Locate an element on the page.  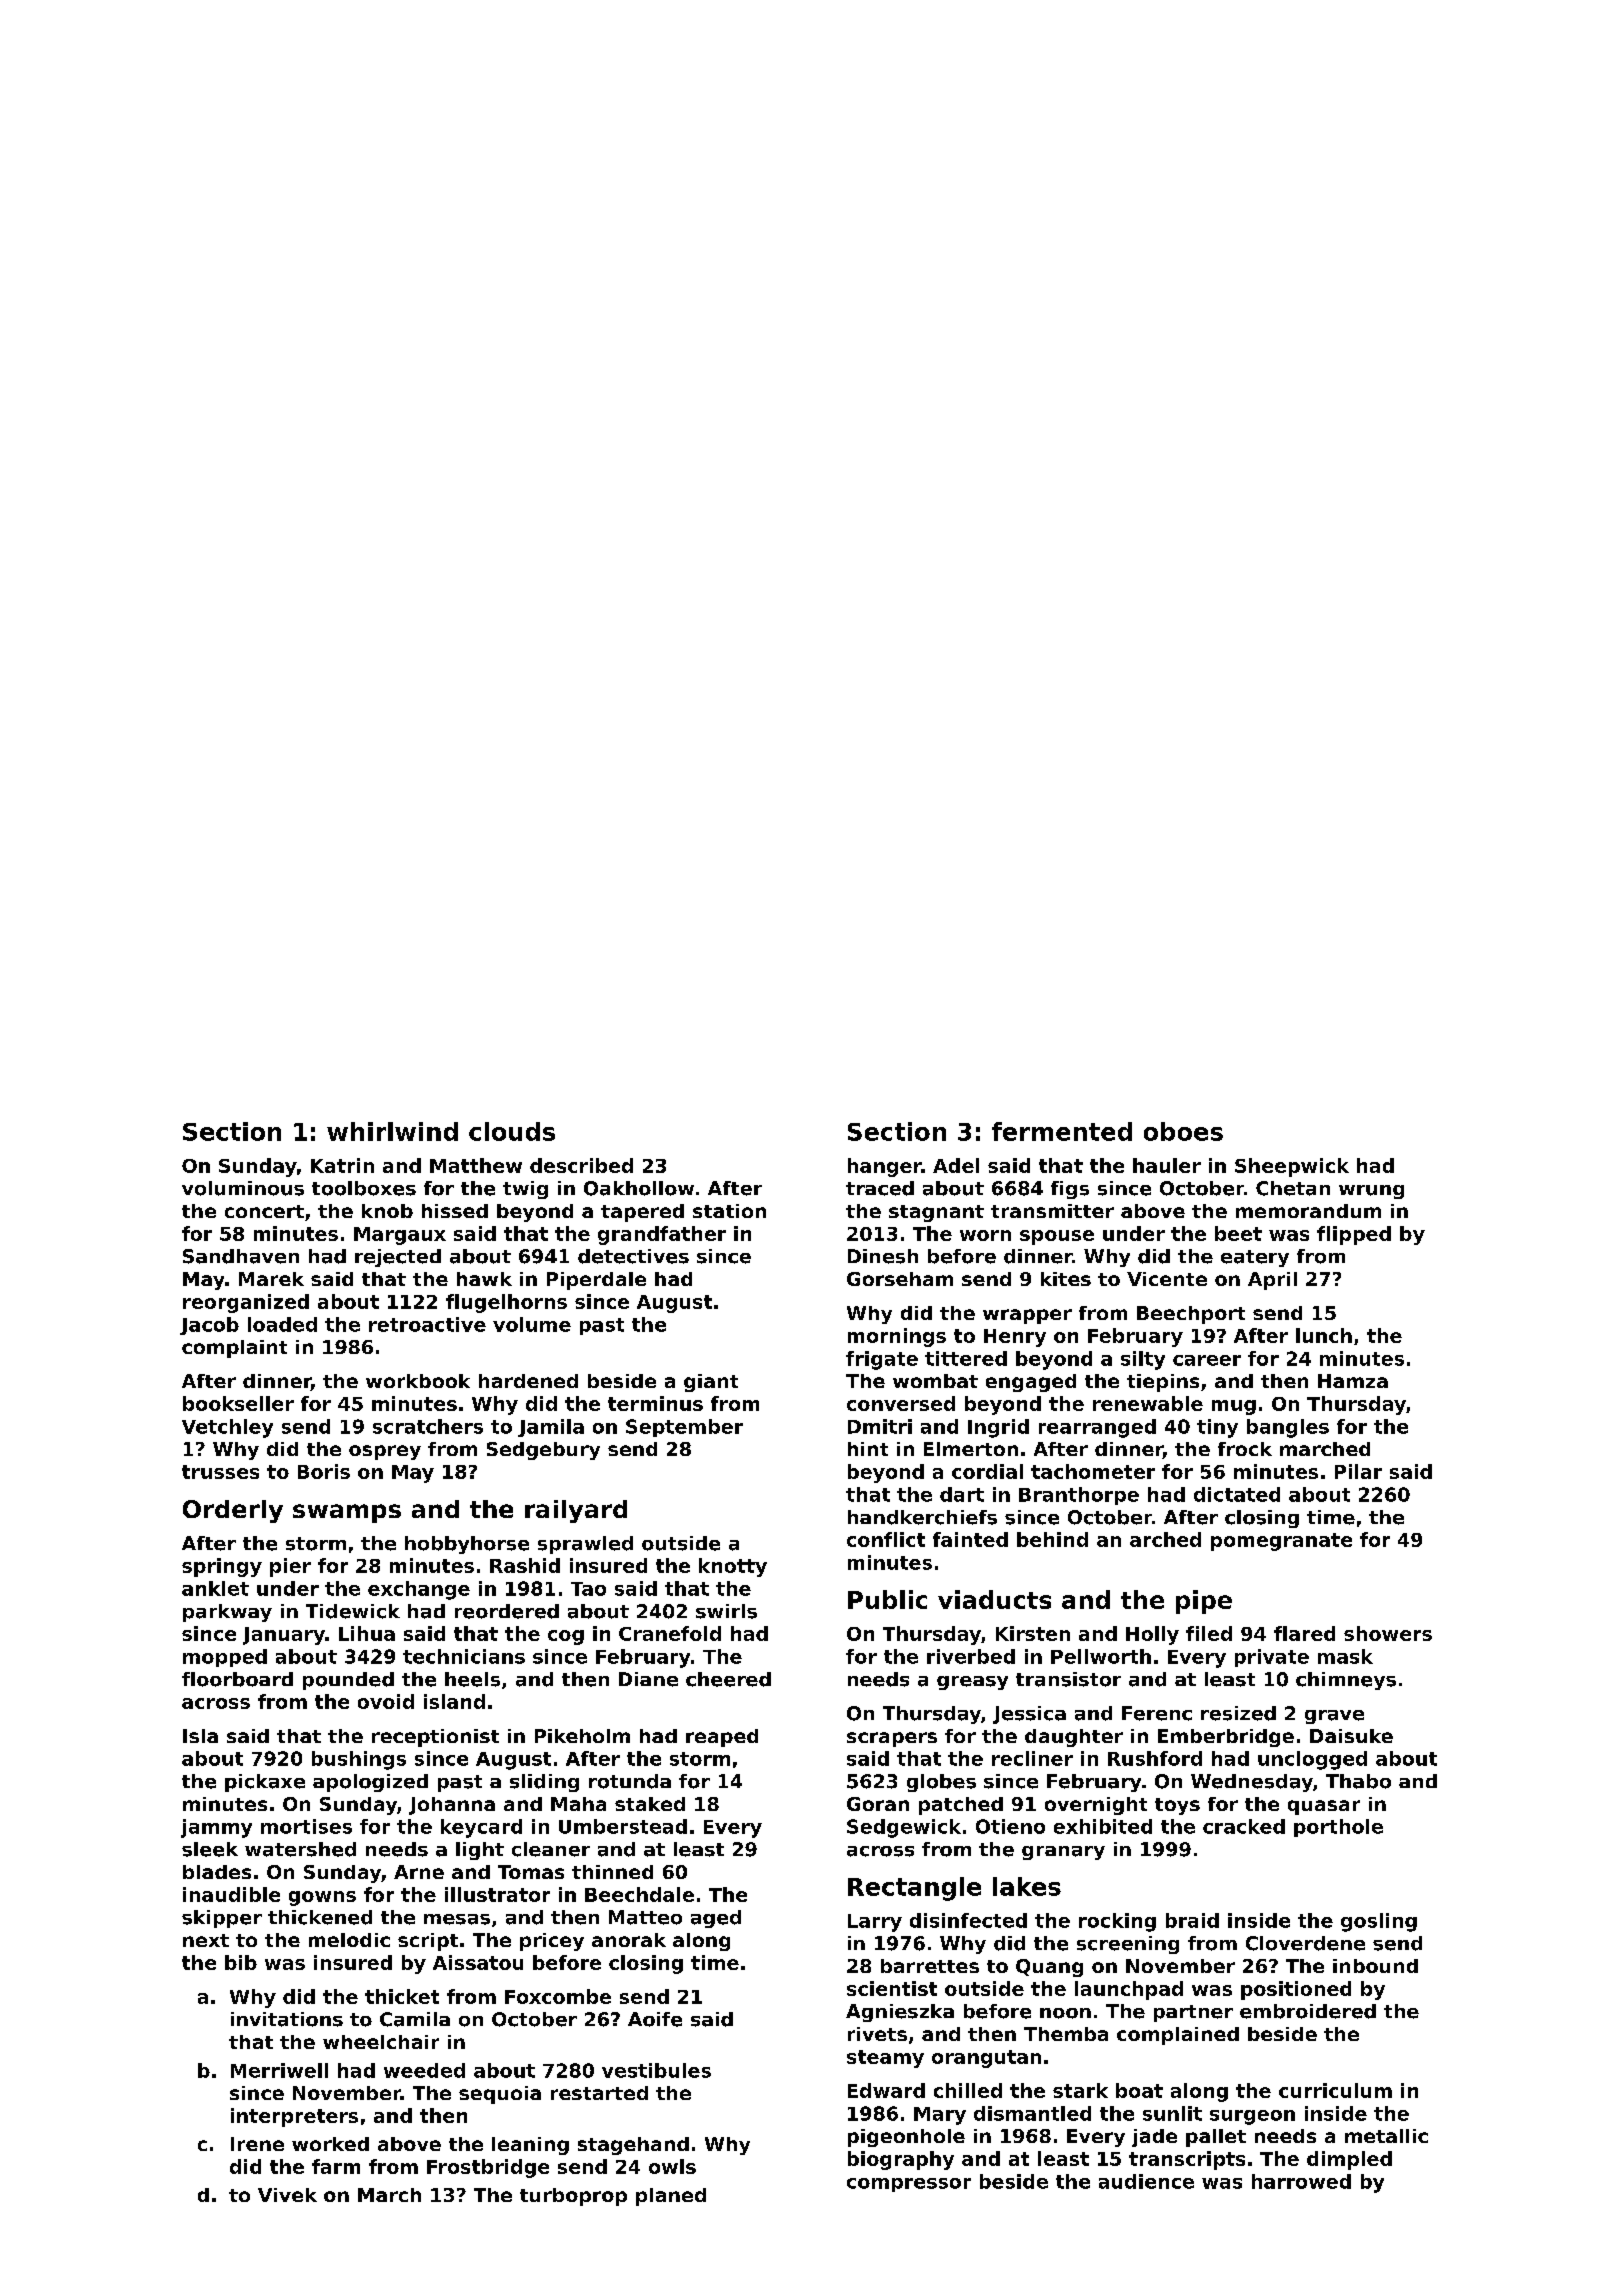
Irene is located at coordinates (257, 2144).
